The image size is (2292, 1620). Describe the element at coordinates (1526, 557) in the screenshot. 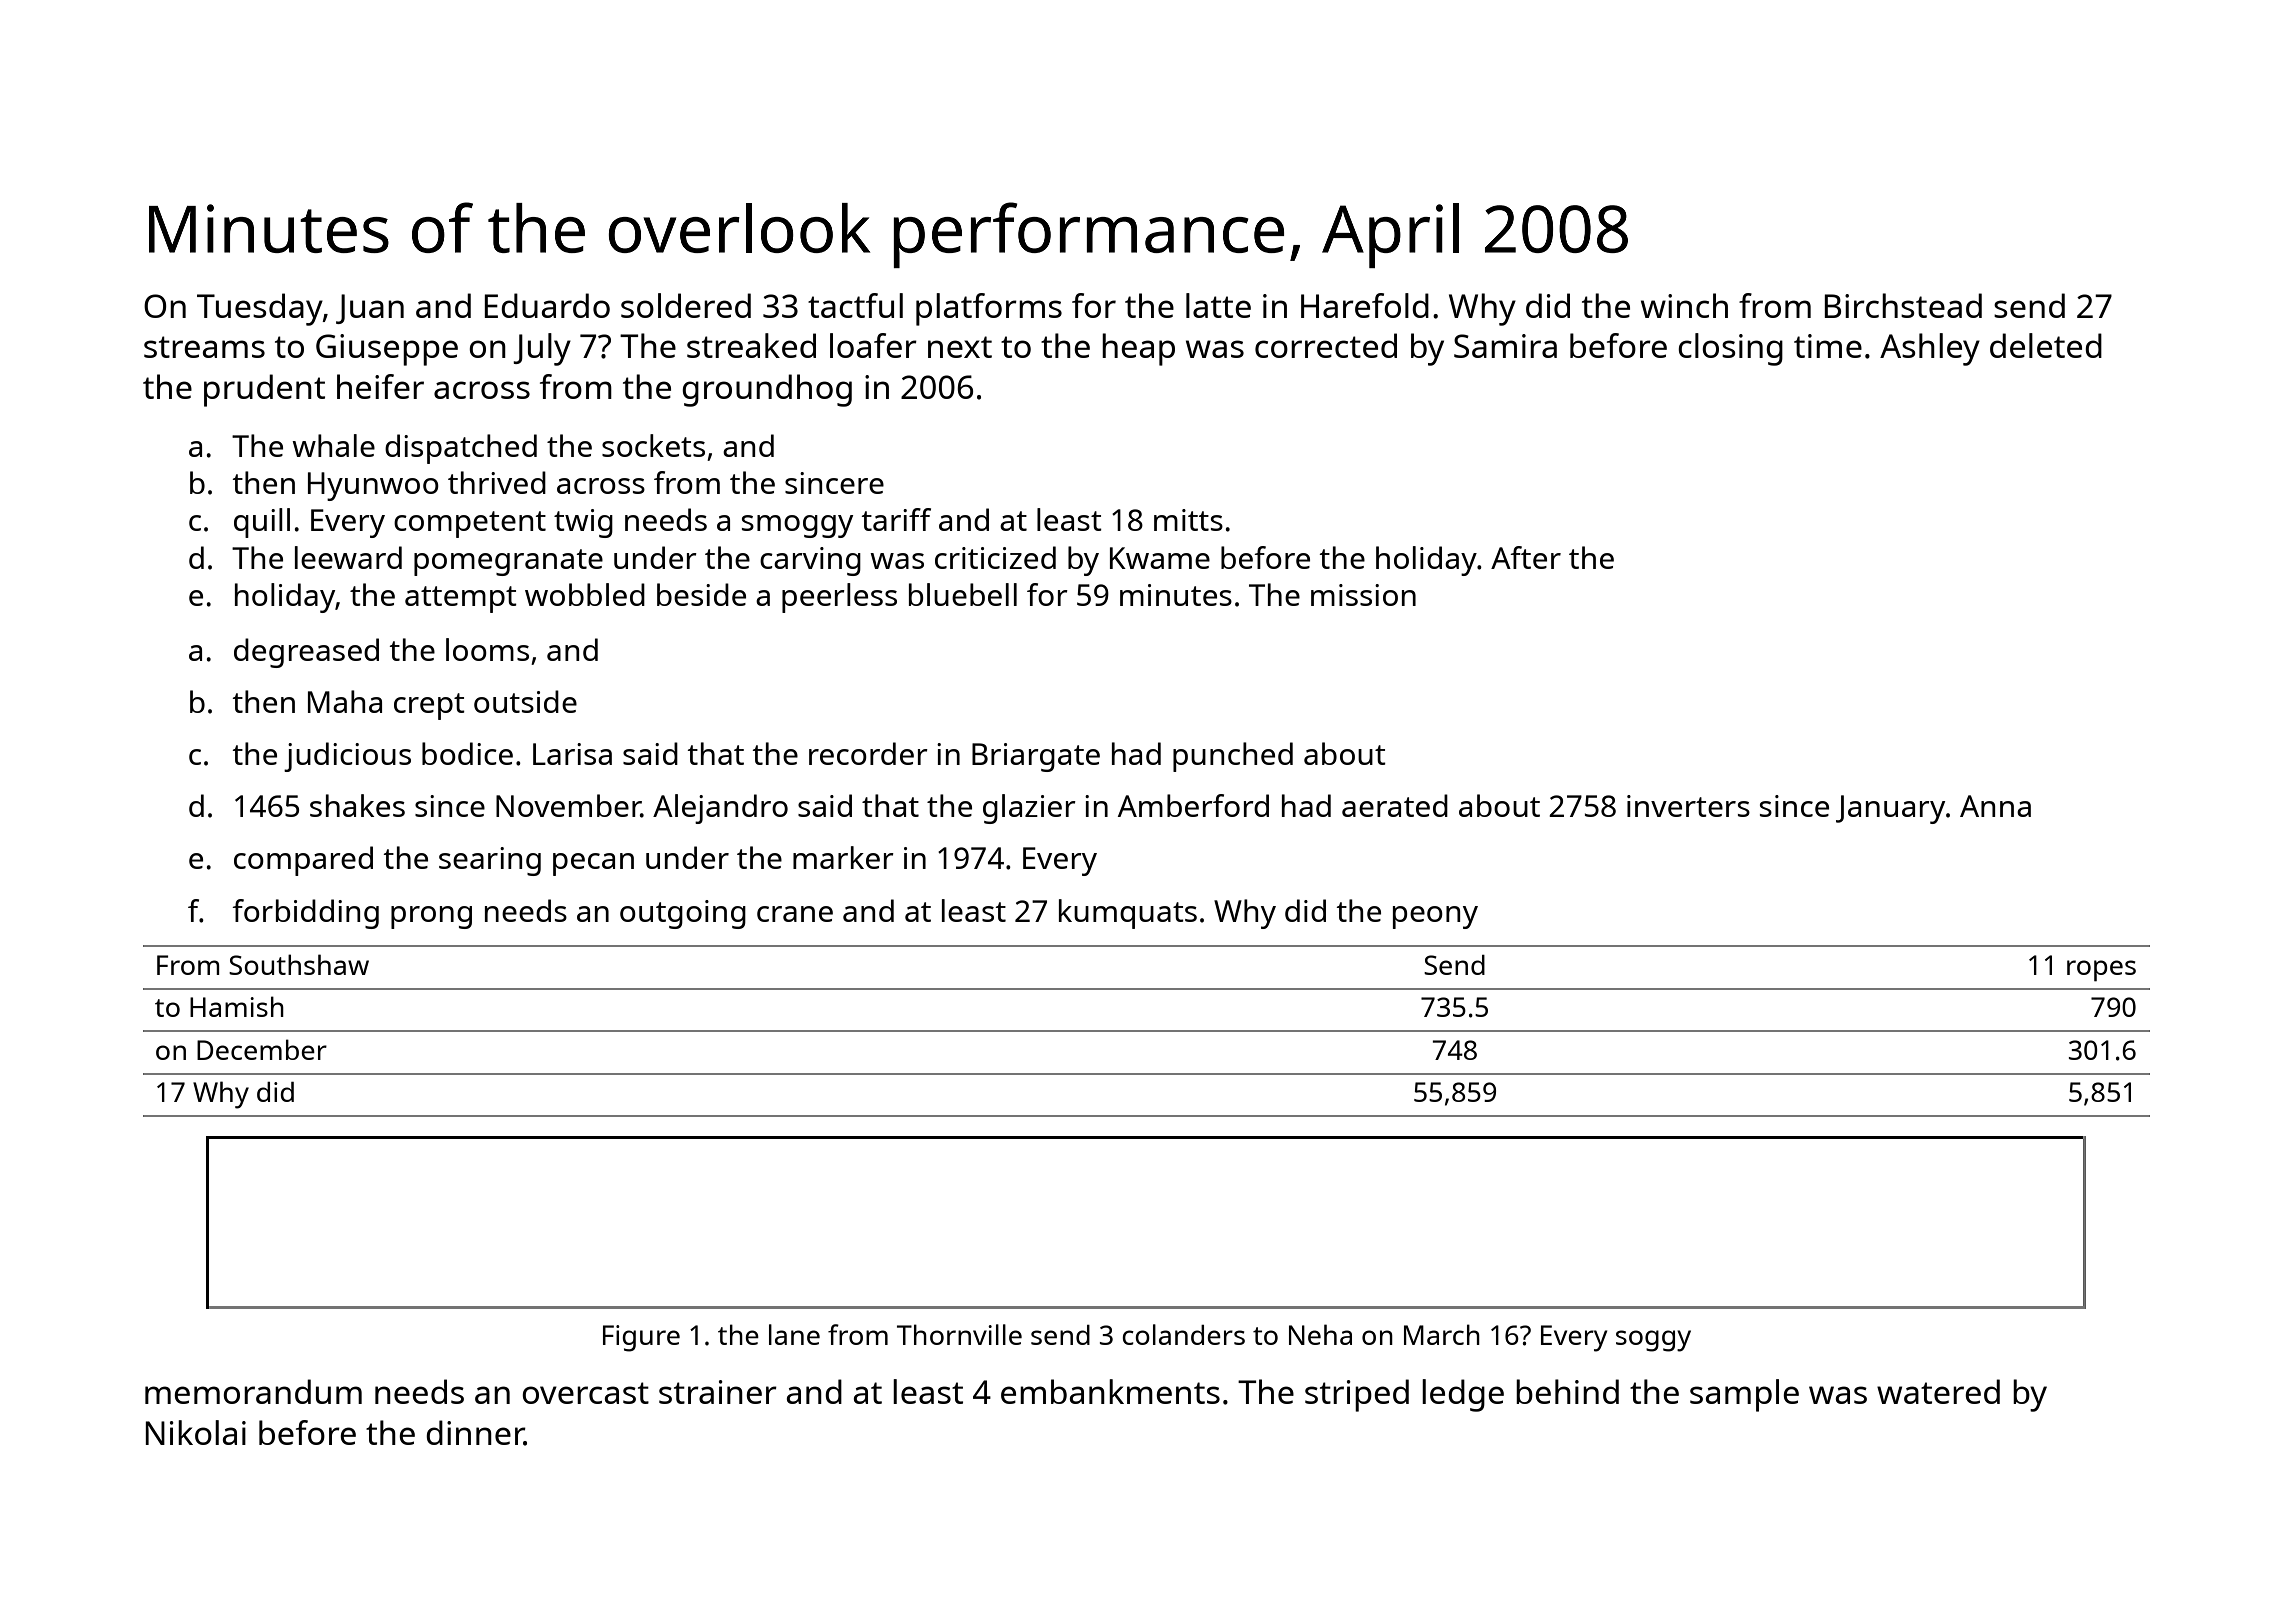

I see `After` at that location.
